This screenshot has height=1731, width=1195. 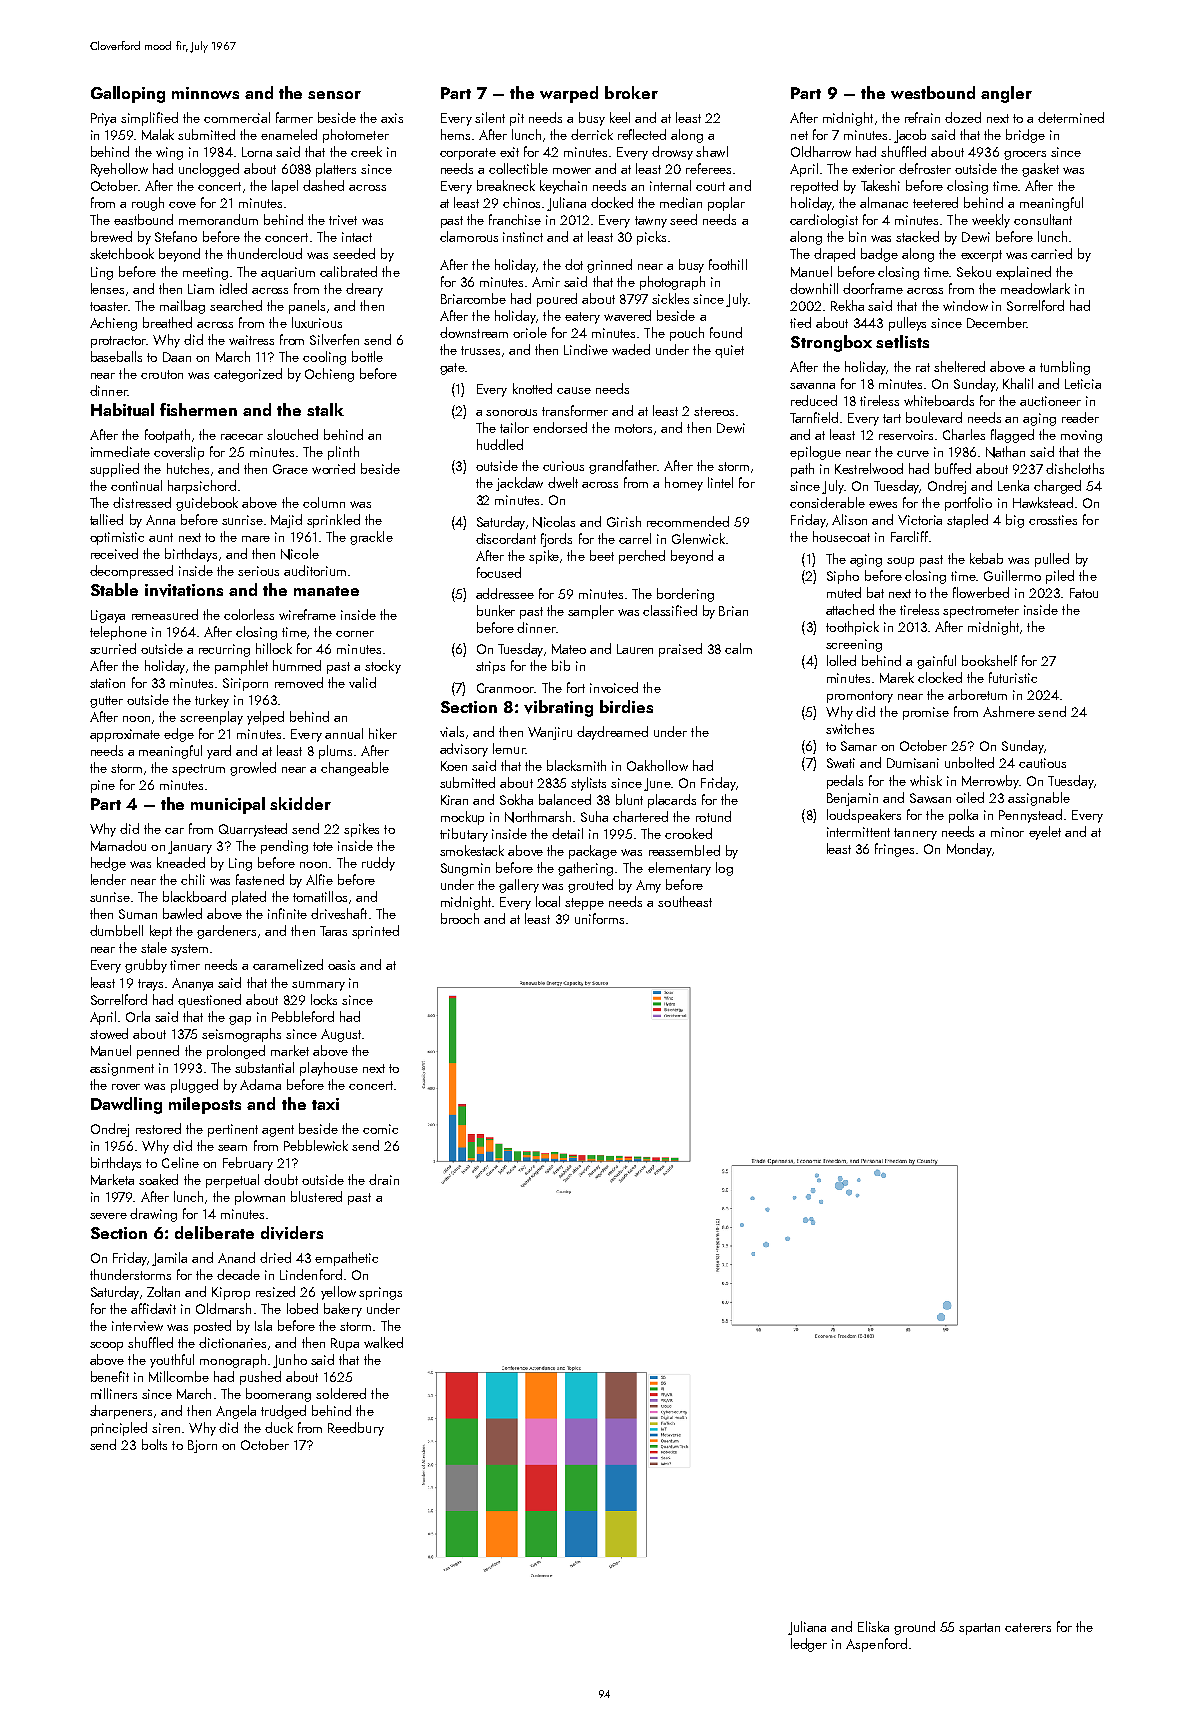 What do you see at coordinates (384, 1179) in the screenshot?
I see `drain` at bounding box center [384, 1179].
